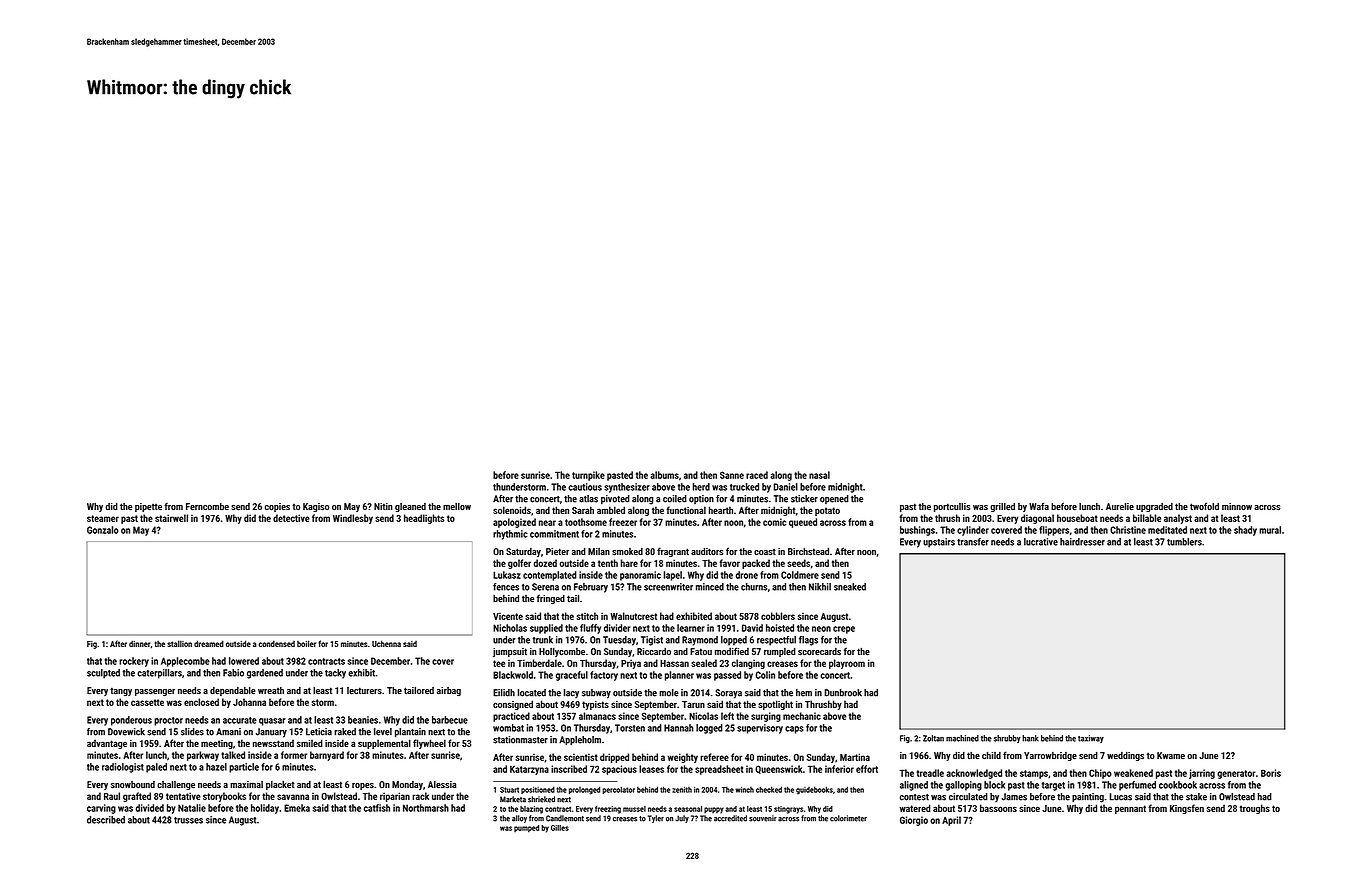 The image size is (1372, 887). I want to click on fragrant, so click(673, 552).
